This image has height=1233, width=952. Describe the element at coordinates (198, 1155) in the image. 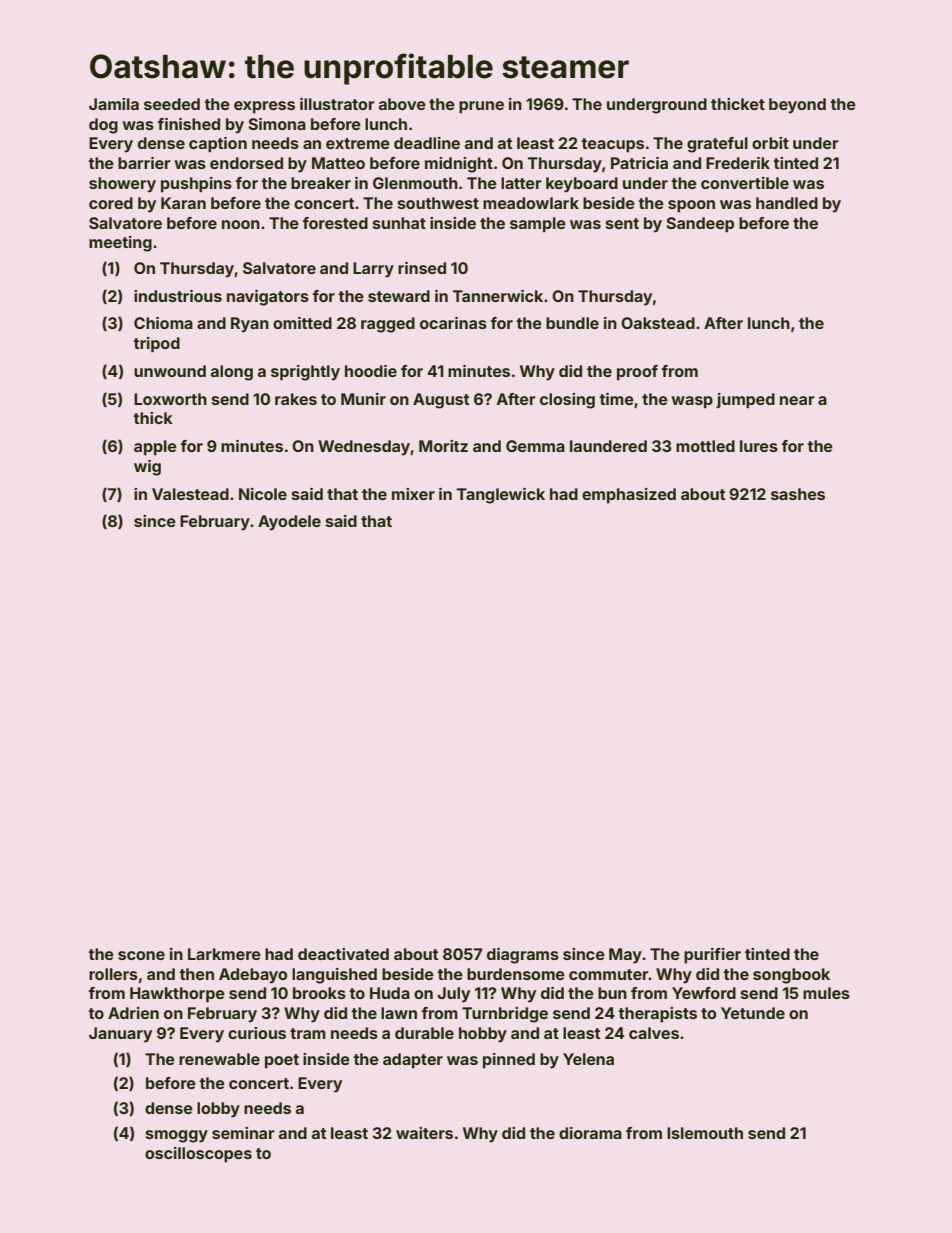

I see `oscilloscopes` at that location.
